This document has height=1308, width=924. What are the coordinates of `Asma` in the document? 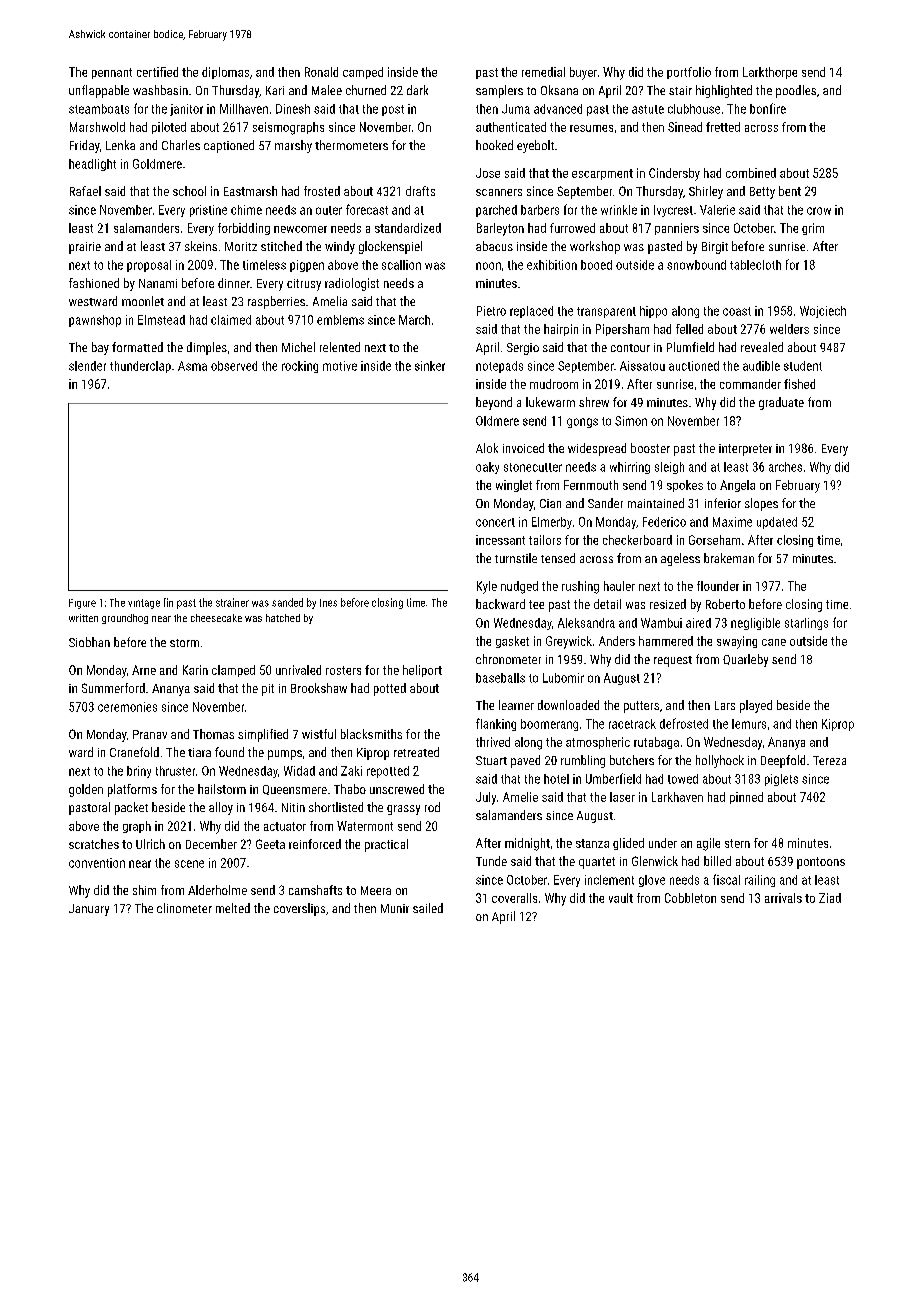 It's located at (192, 366).
